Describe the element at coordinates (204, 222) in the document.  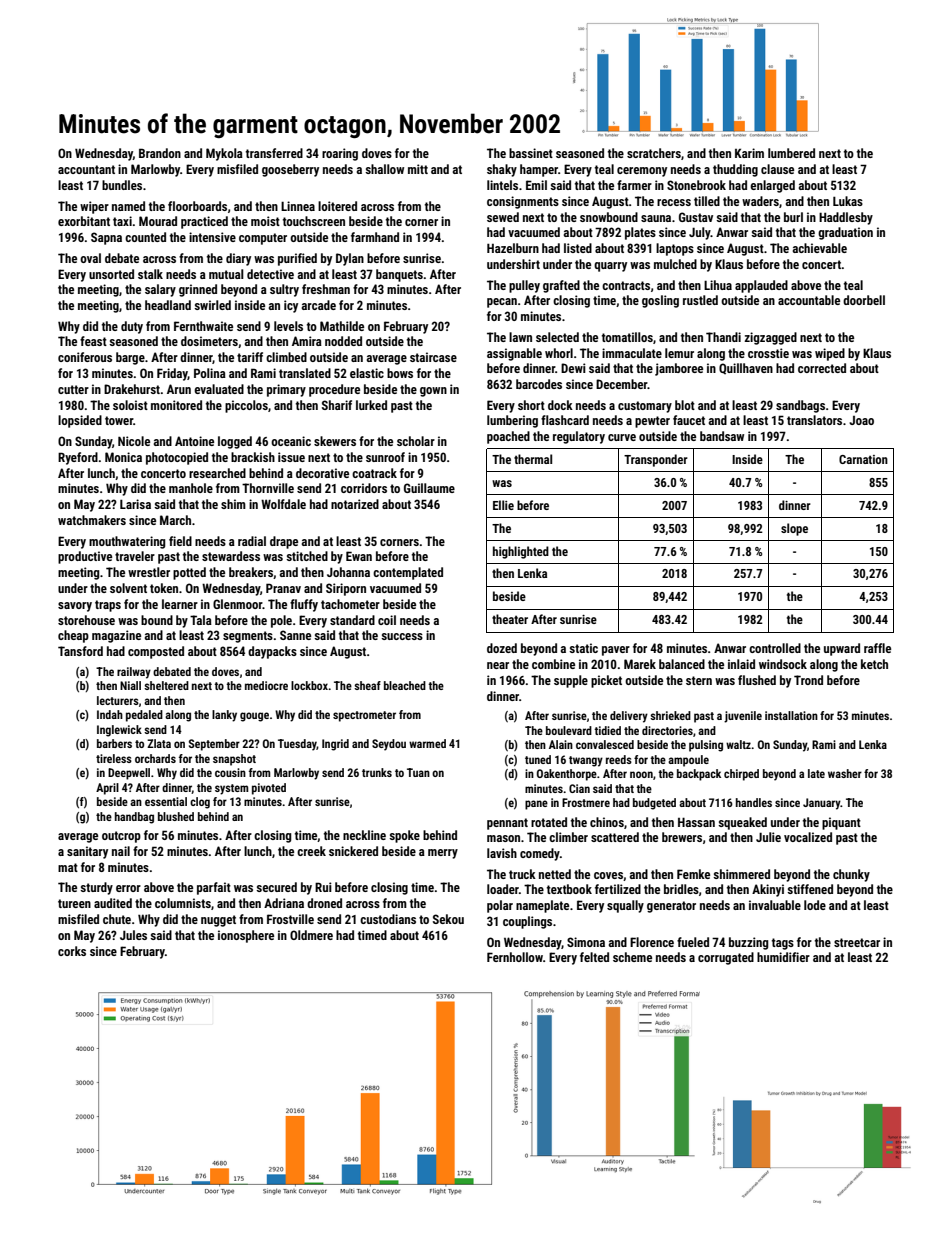
I see `practiced` at that location.
